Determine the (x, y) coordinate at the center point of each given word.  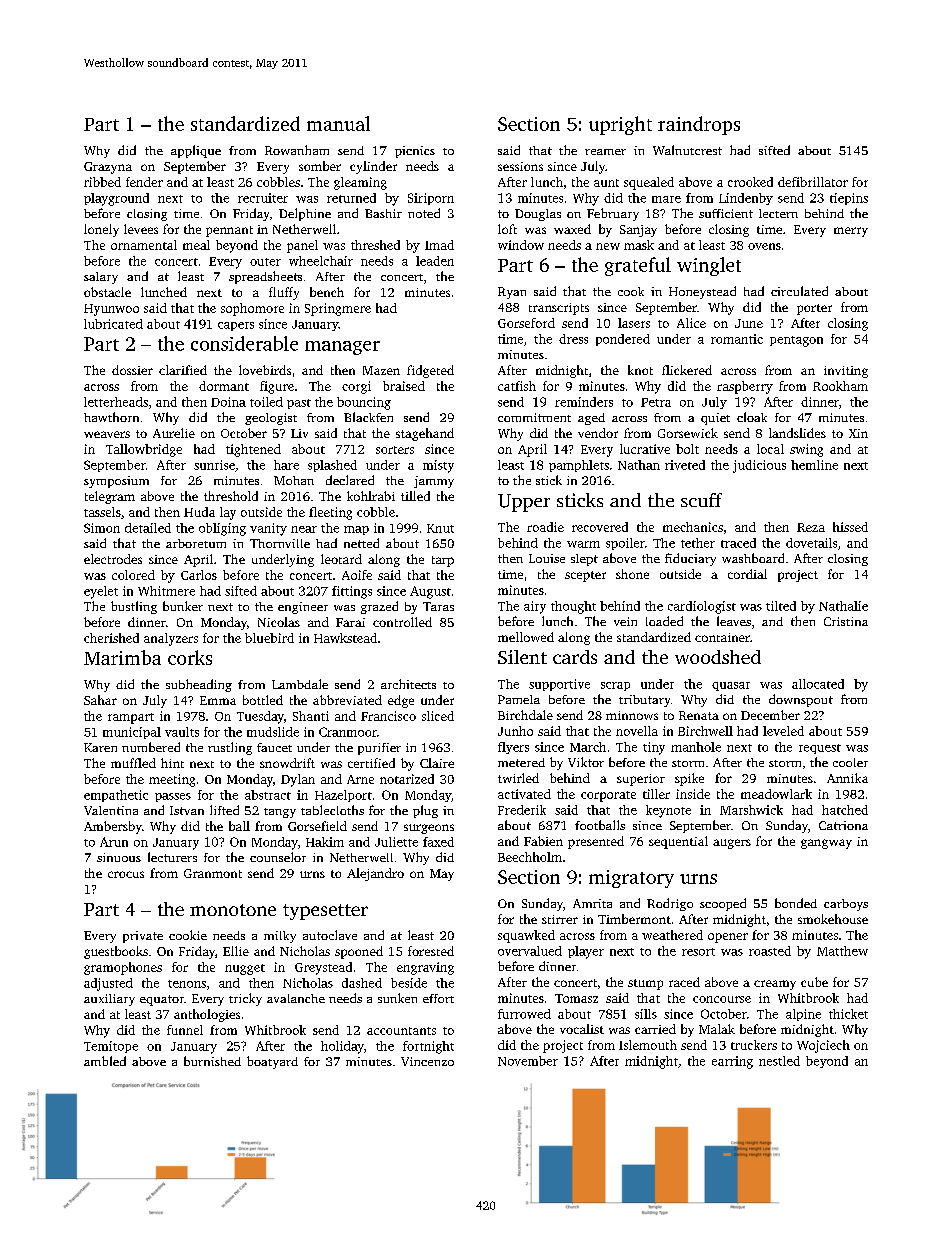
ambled (105, 1061)
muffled (133, 763)
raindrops (699, 125)
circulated (799, 291)
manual (338, 123)
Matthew (842, 951)
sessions (520, 166)
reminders (584, 402)
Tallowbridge (144, 450)
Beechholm (530, 857)
